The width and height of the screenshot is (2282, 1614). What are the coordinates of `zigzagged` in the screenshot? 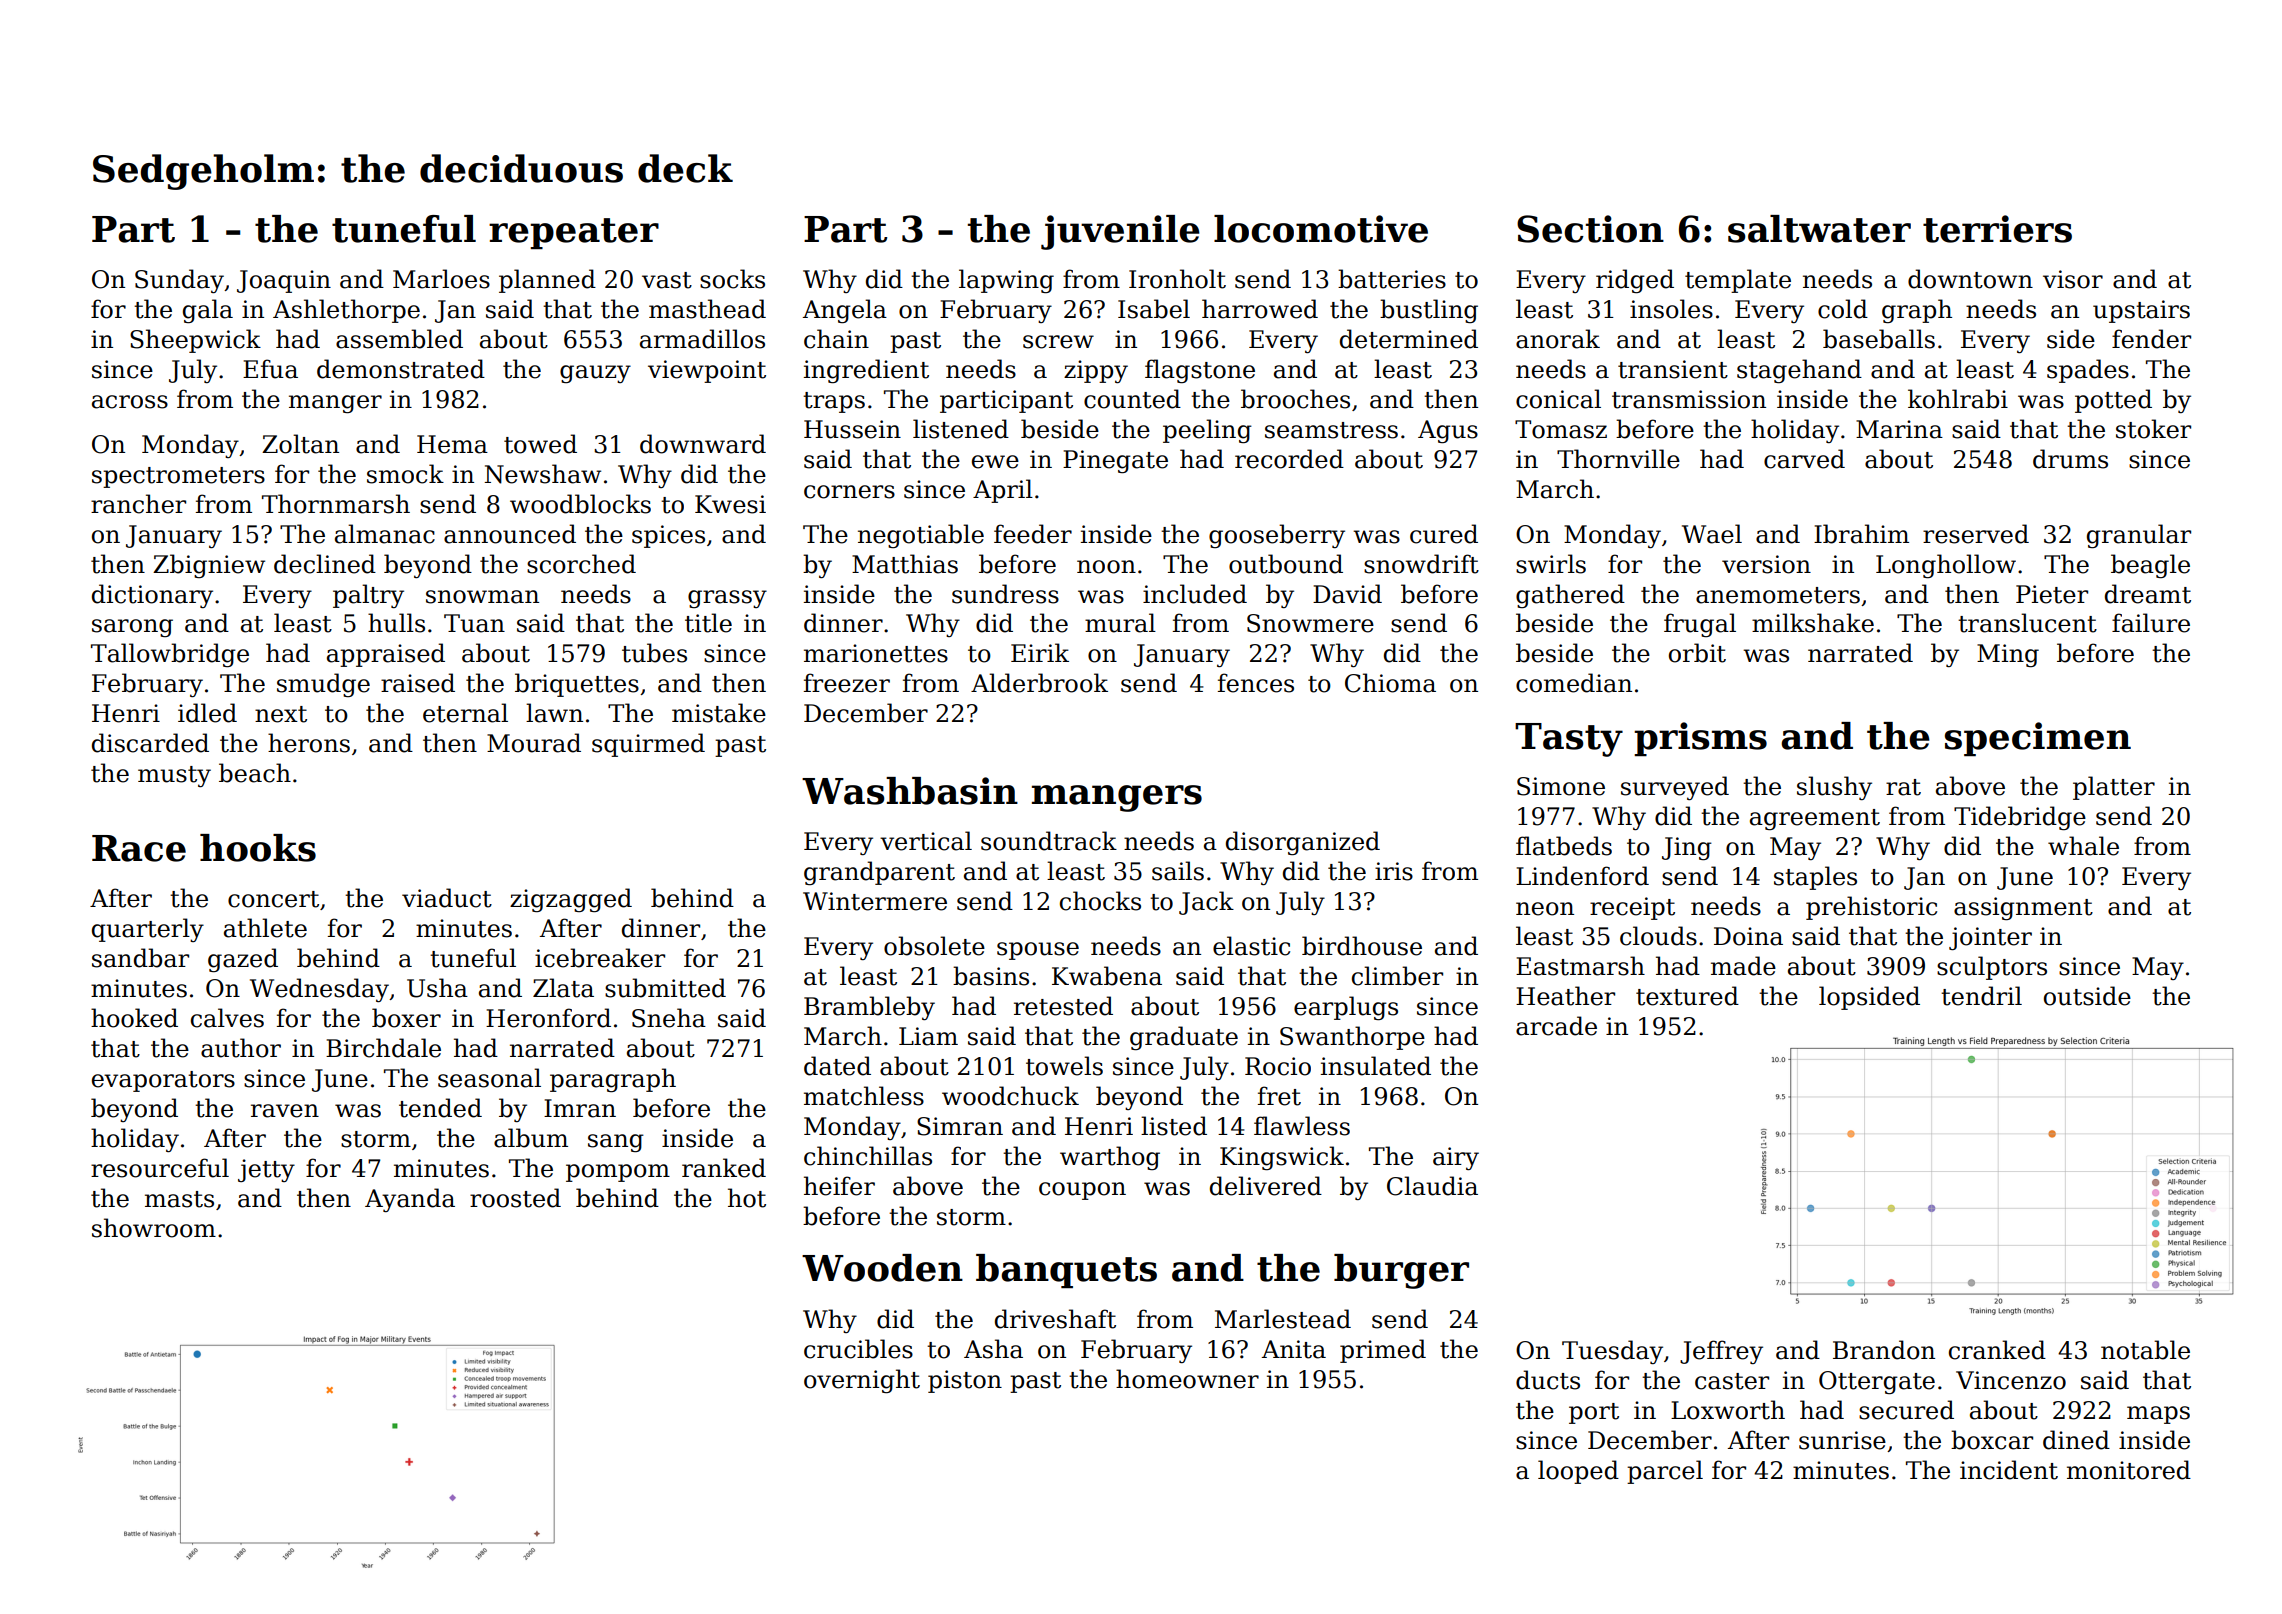 It's located at (571, 900).
